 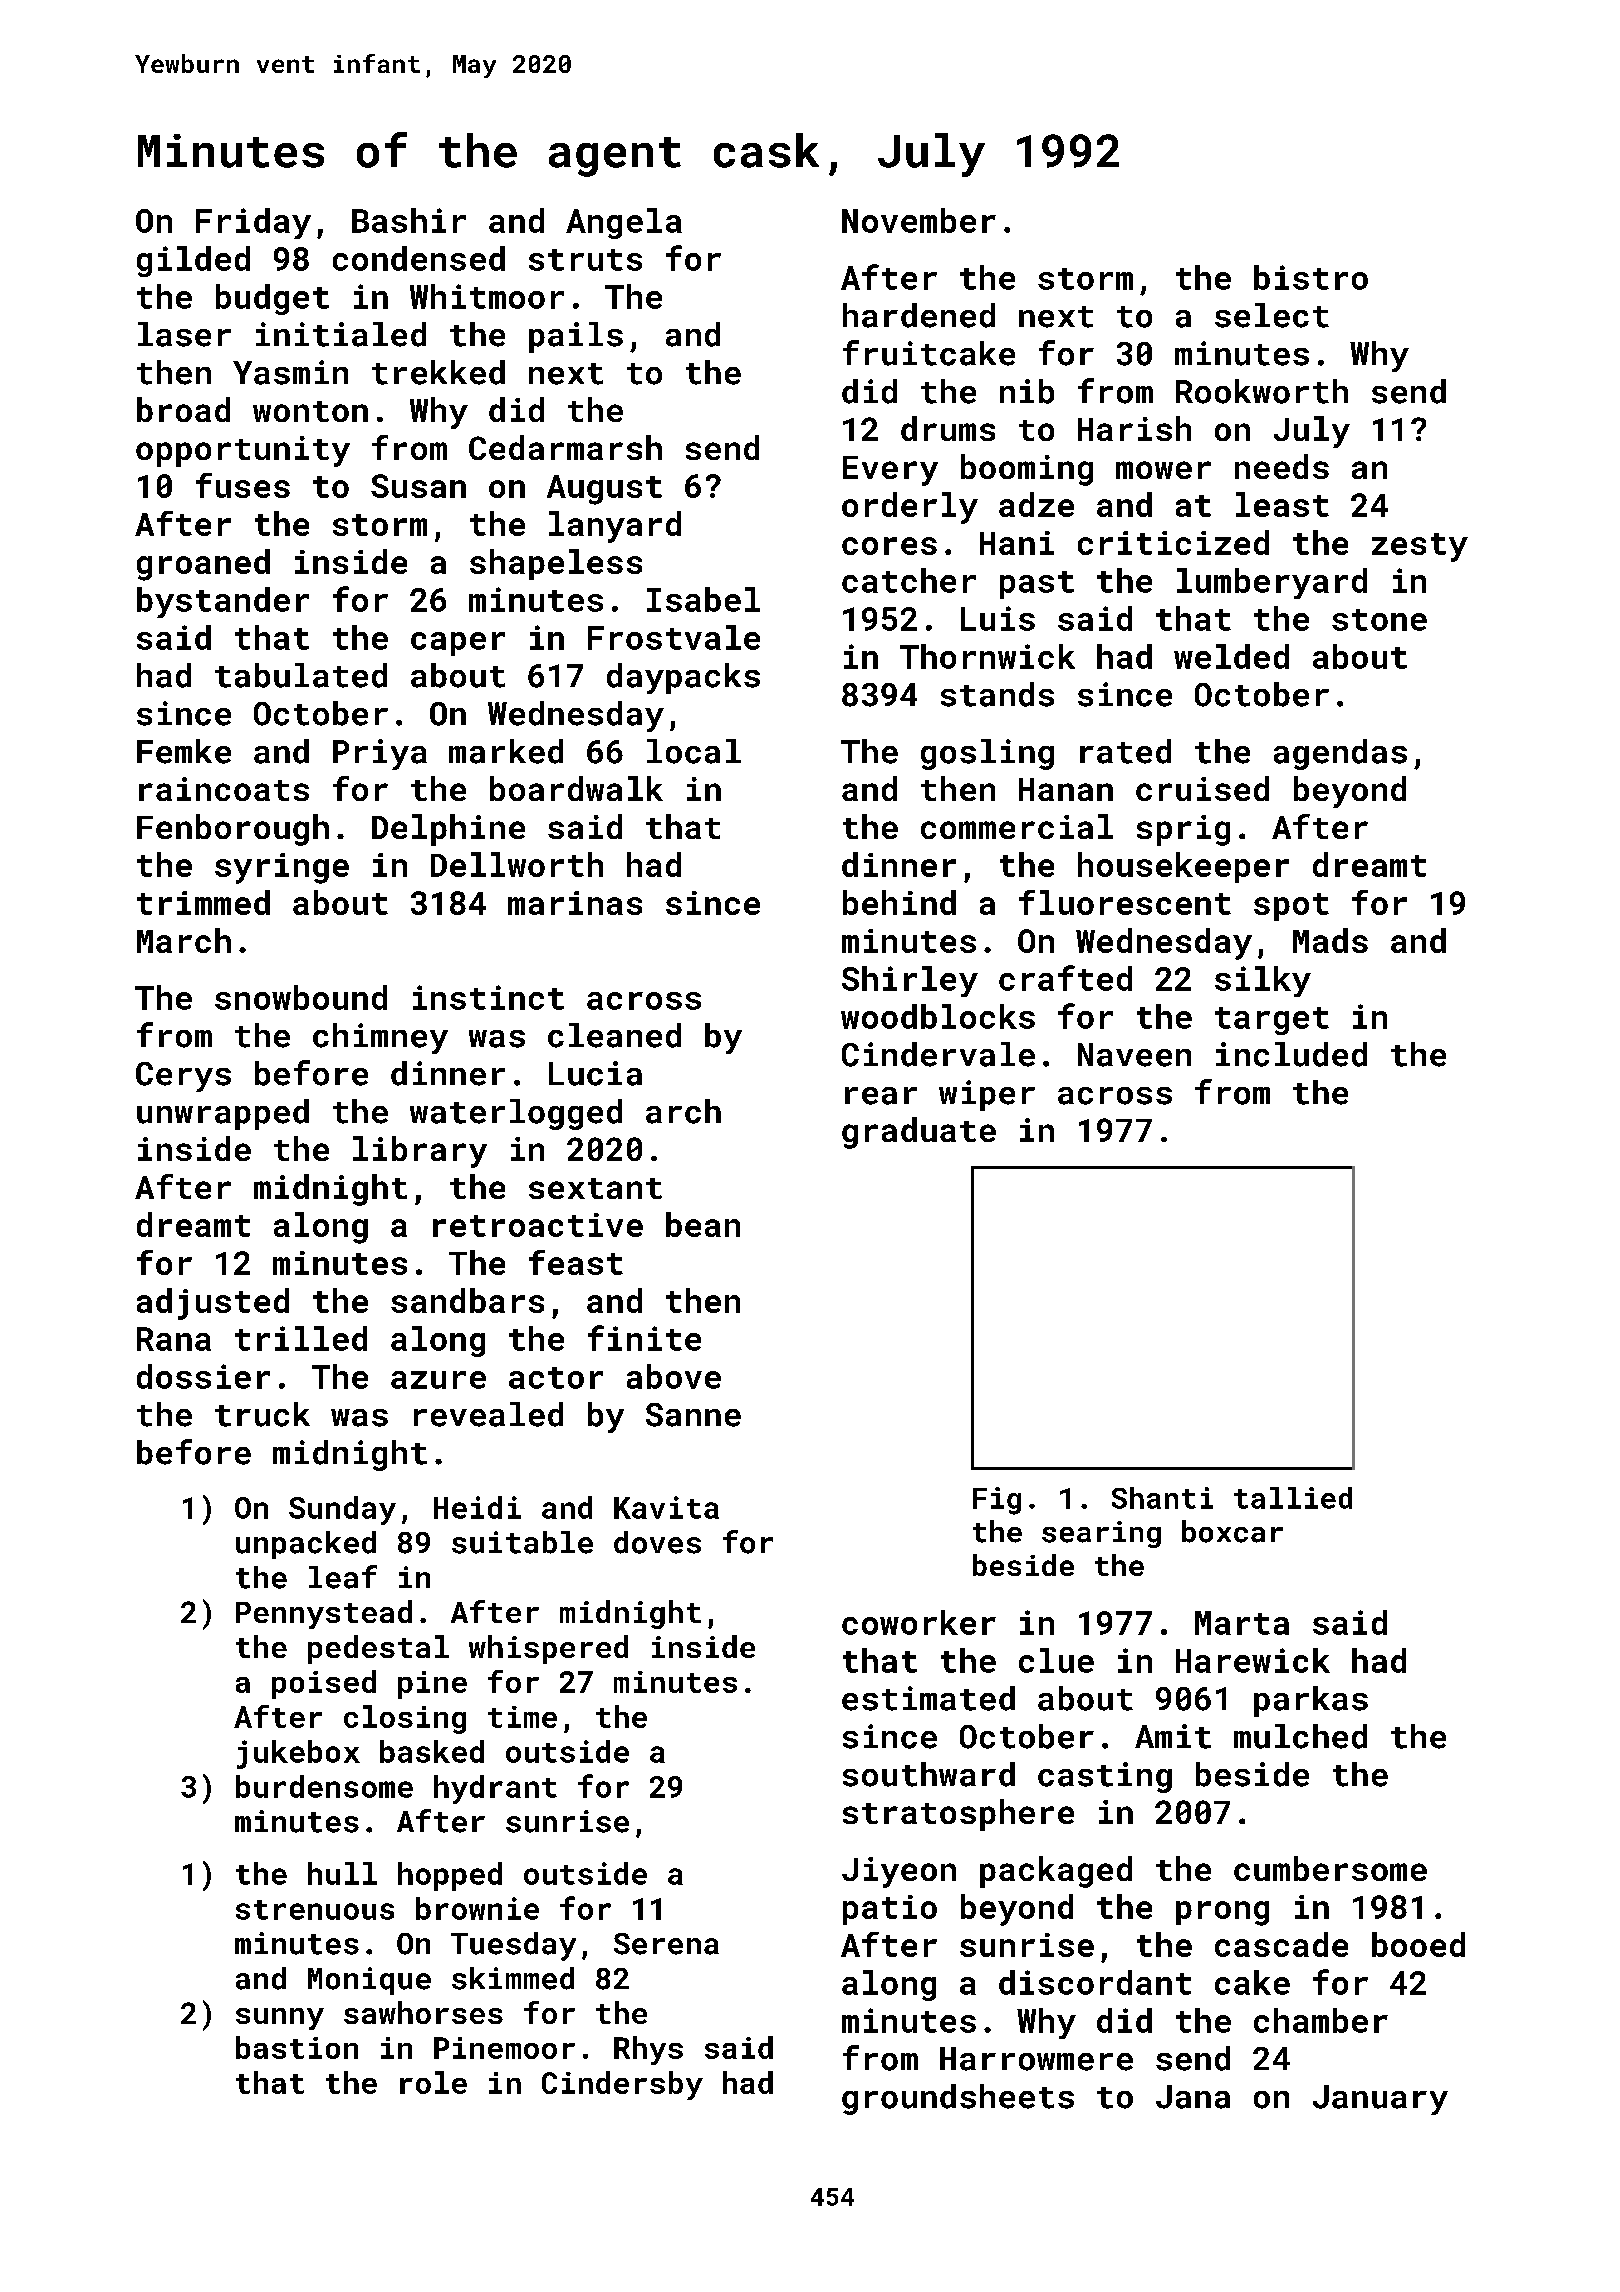 I want to click on Rhys, so click(x=648, y=2050).
